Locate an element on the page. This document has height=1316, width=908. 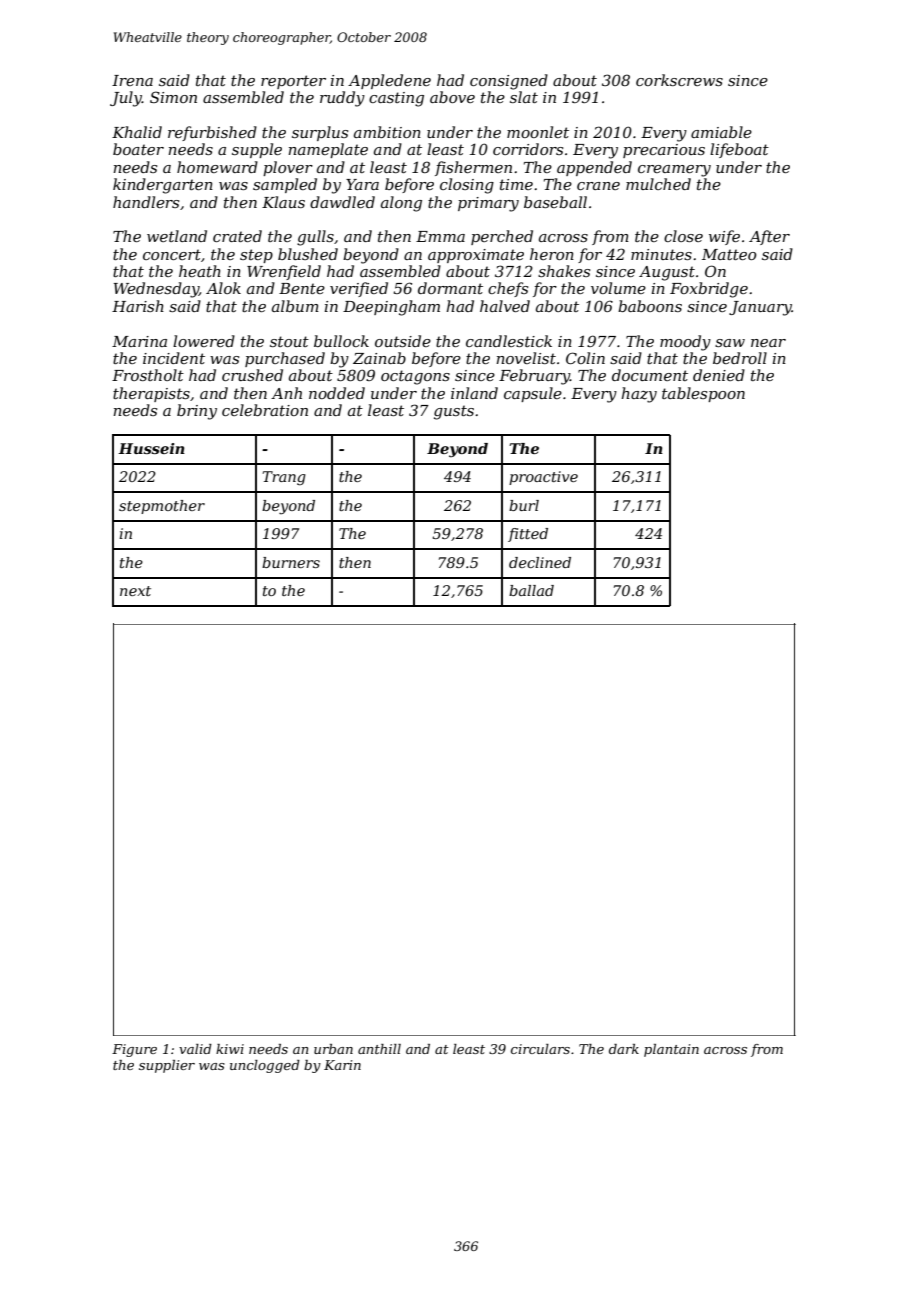
minutes is located at coordinates (661, 254).
